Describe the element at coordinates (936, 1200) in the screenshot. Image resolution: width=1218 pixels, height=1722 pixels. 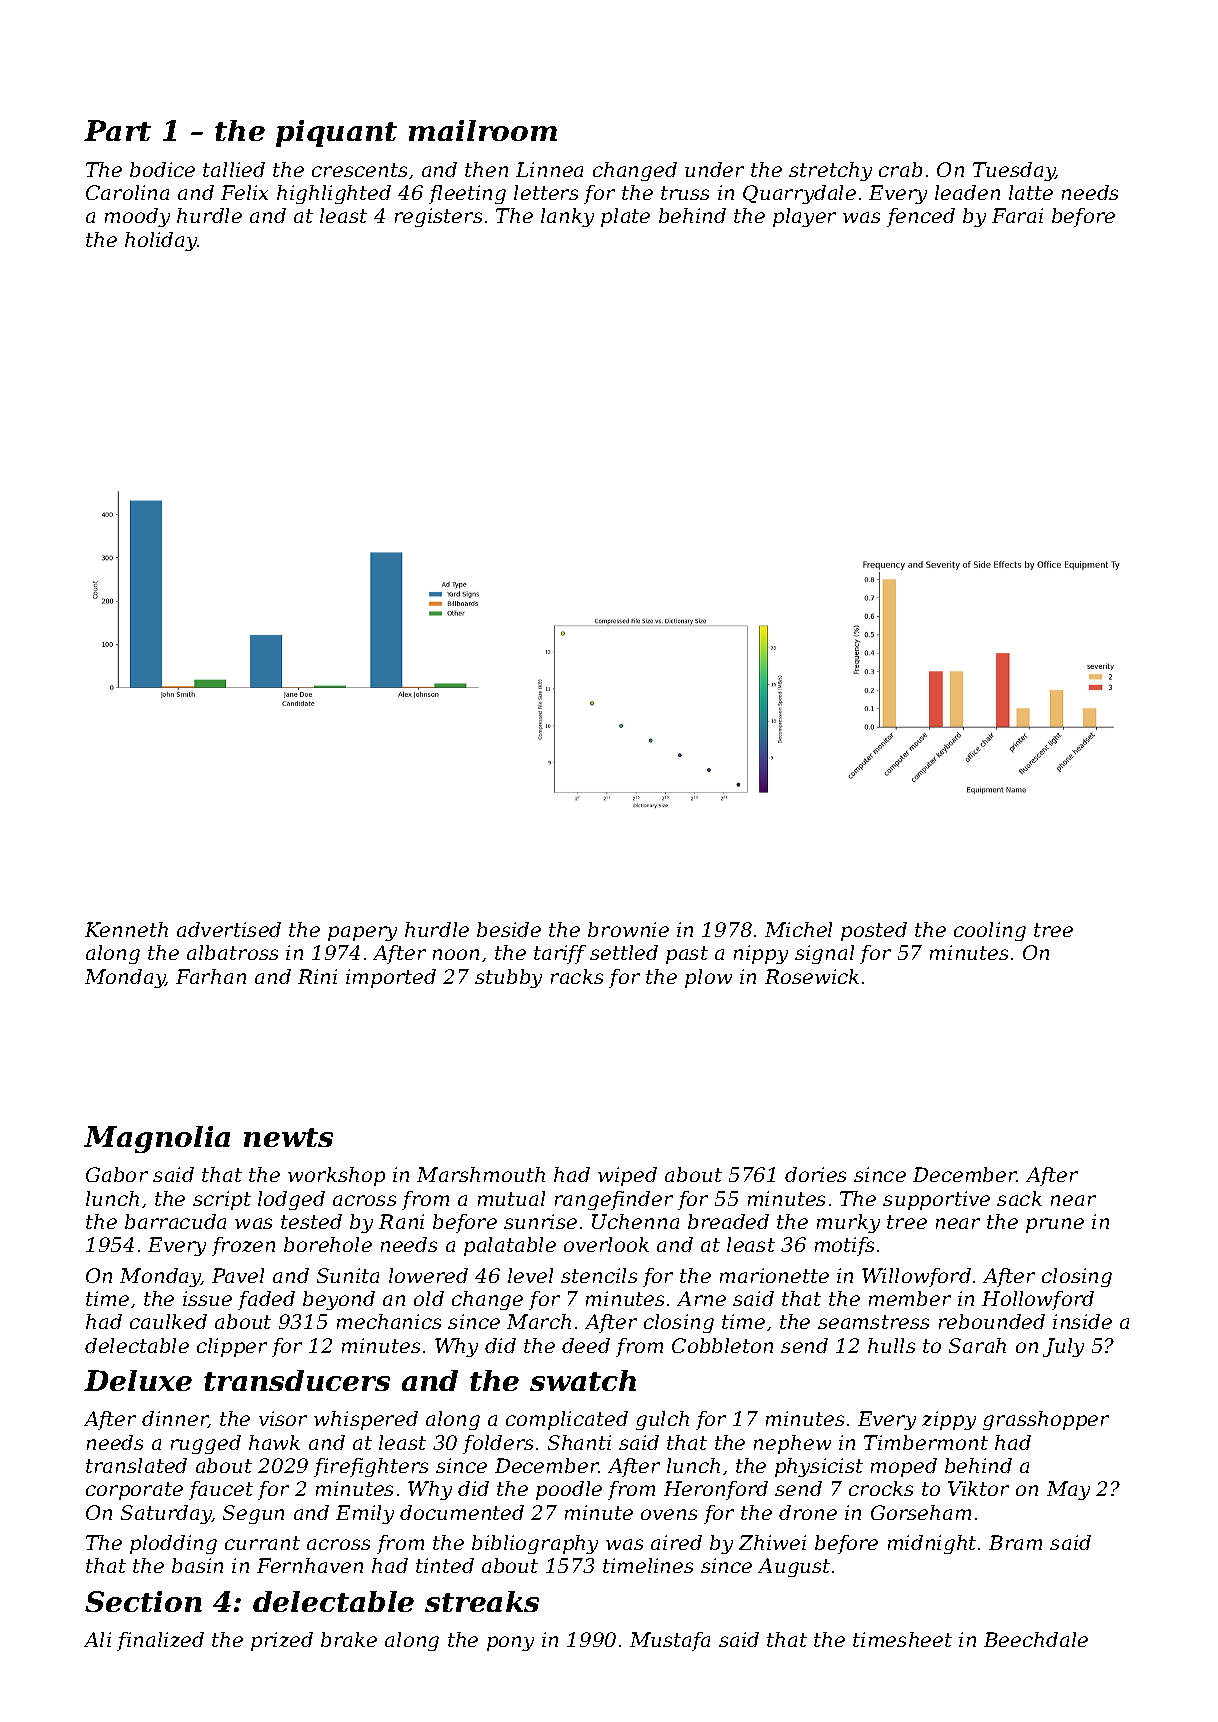
I see `supportive` at that location.
